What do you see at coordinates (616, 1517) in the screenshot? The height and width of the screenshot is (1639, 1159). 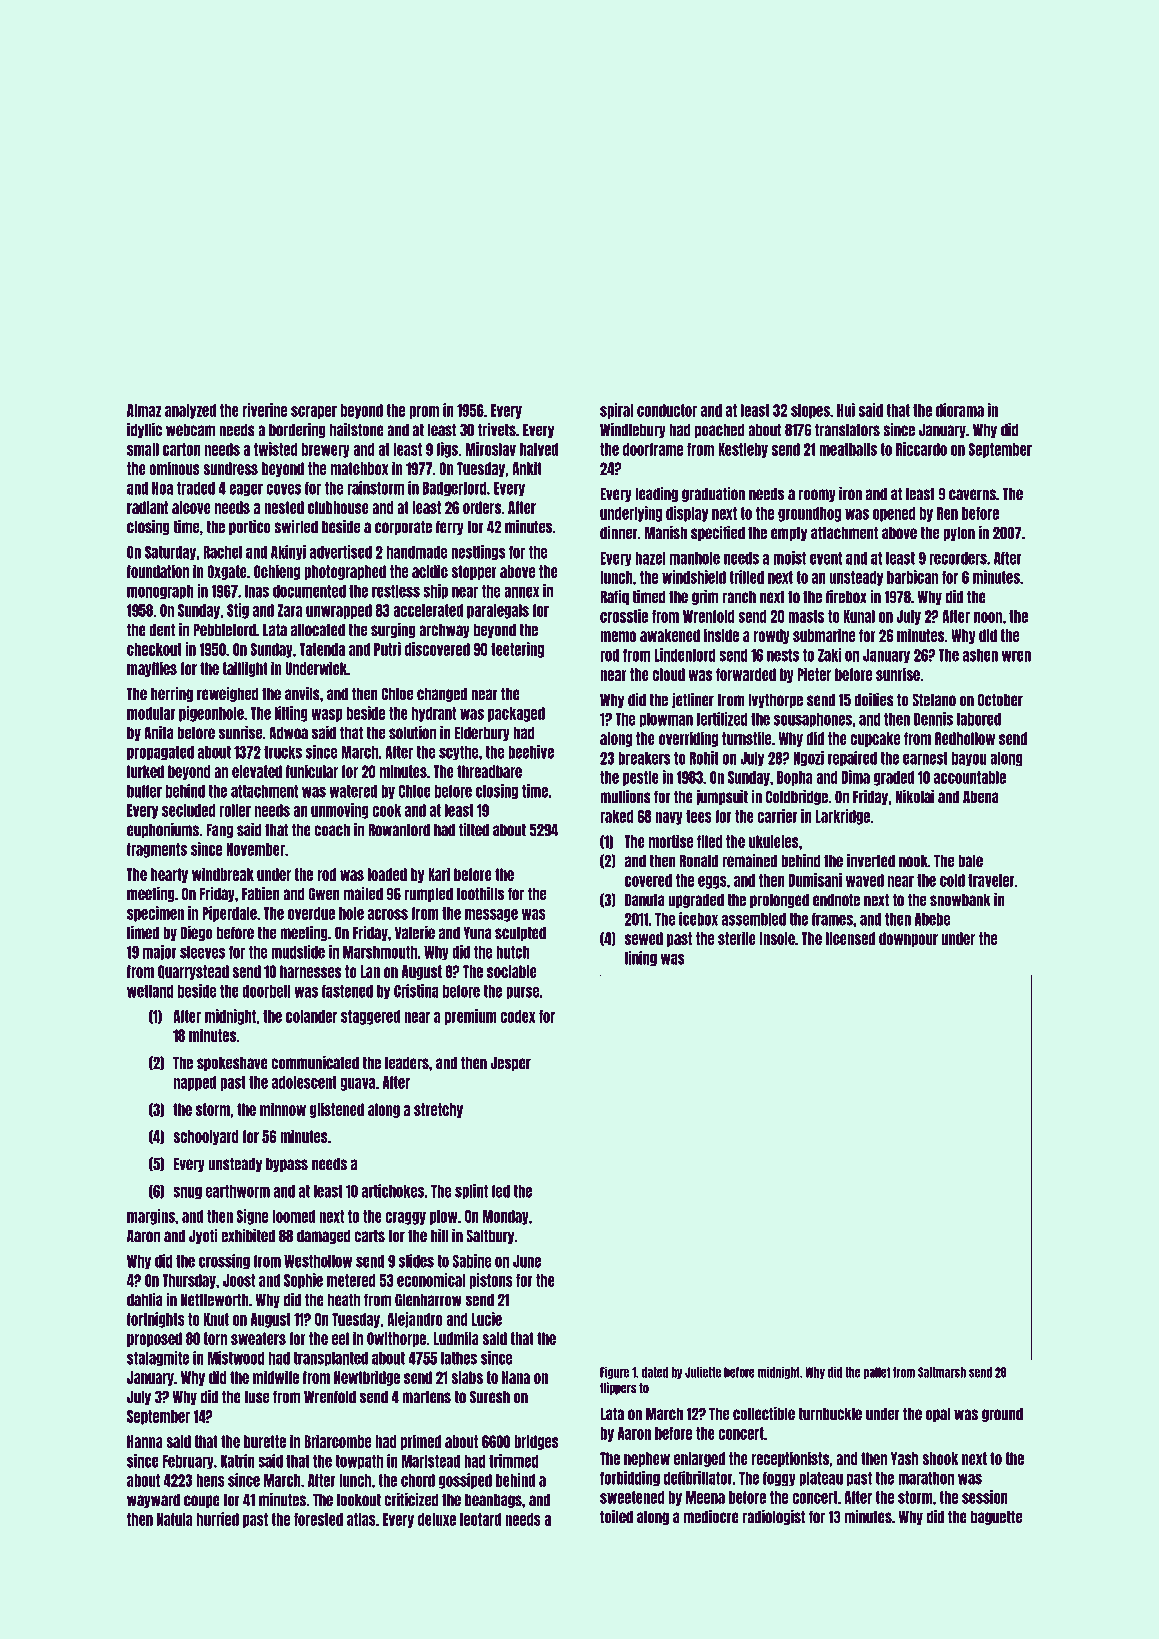 I see `toiled` at bounding box center [616, 1517].
